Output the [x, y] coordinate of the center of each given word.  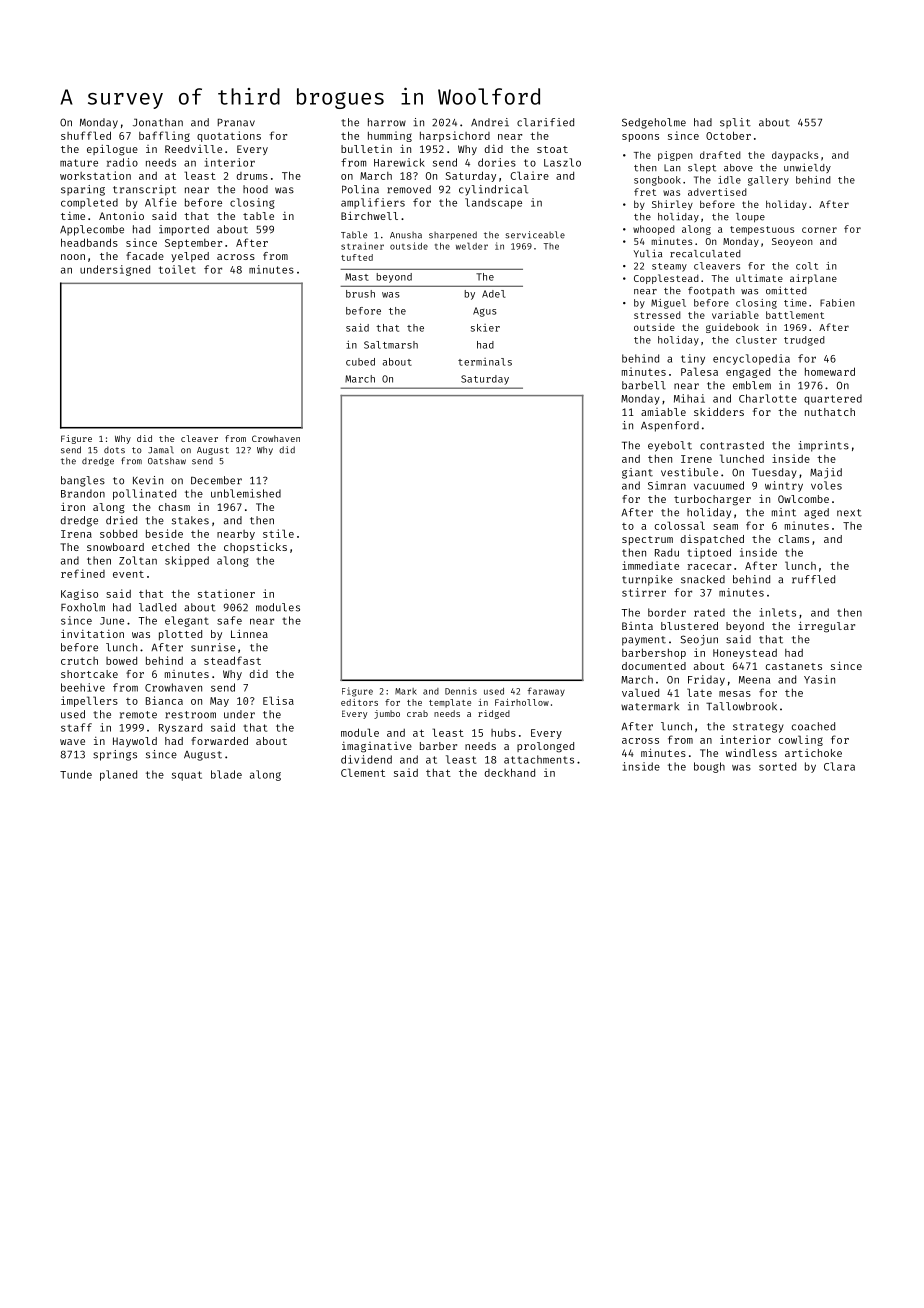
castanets [794, 666]
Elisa [278, 700]
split [735, 123]
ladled [157, 607]
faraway [546, 691]
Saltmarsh [391, 345]
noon [73, 257]
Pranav [236, 122]
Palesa [699, 371]
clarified [545, 122]
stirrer [644, 592]
